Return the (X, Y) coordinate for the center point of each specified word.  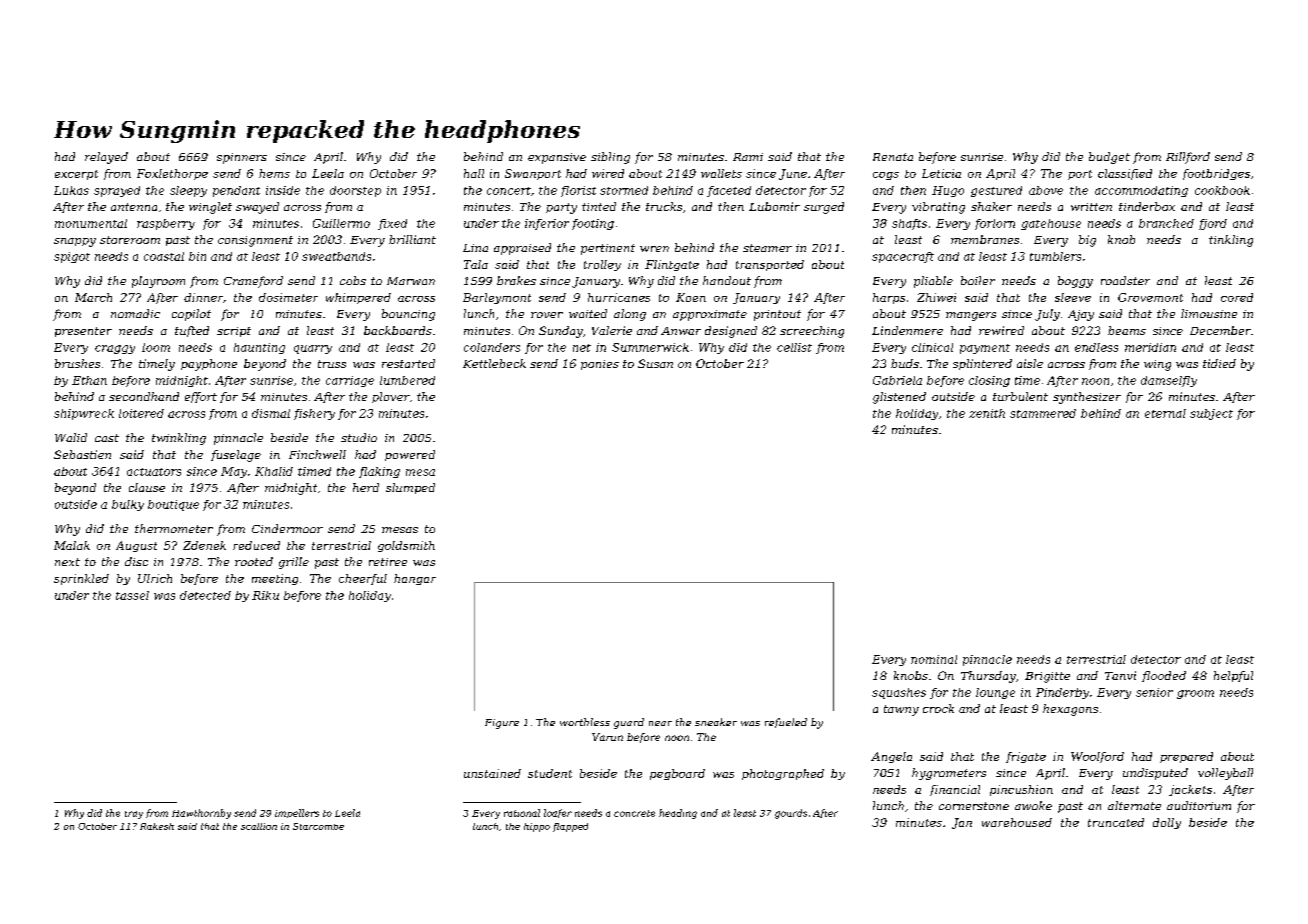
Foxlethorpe (172, 174)
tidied (1219, 363)
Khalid (274, 471)
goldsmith (406, 546)
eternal (1165, 413)
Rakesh (157, 826)
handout (727, 280)
